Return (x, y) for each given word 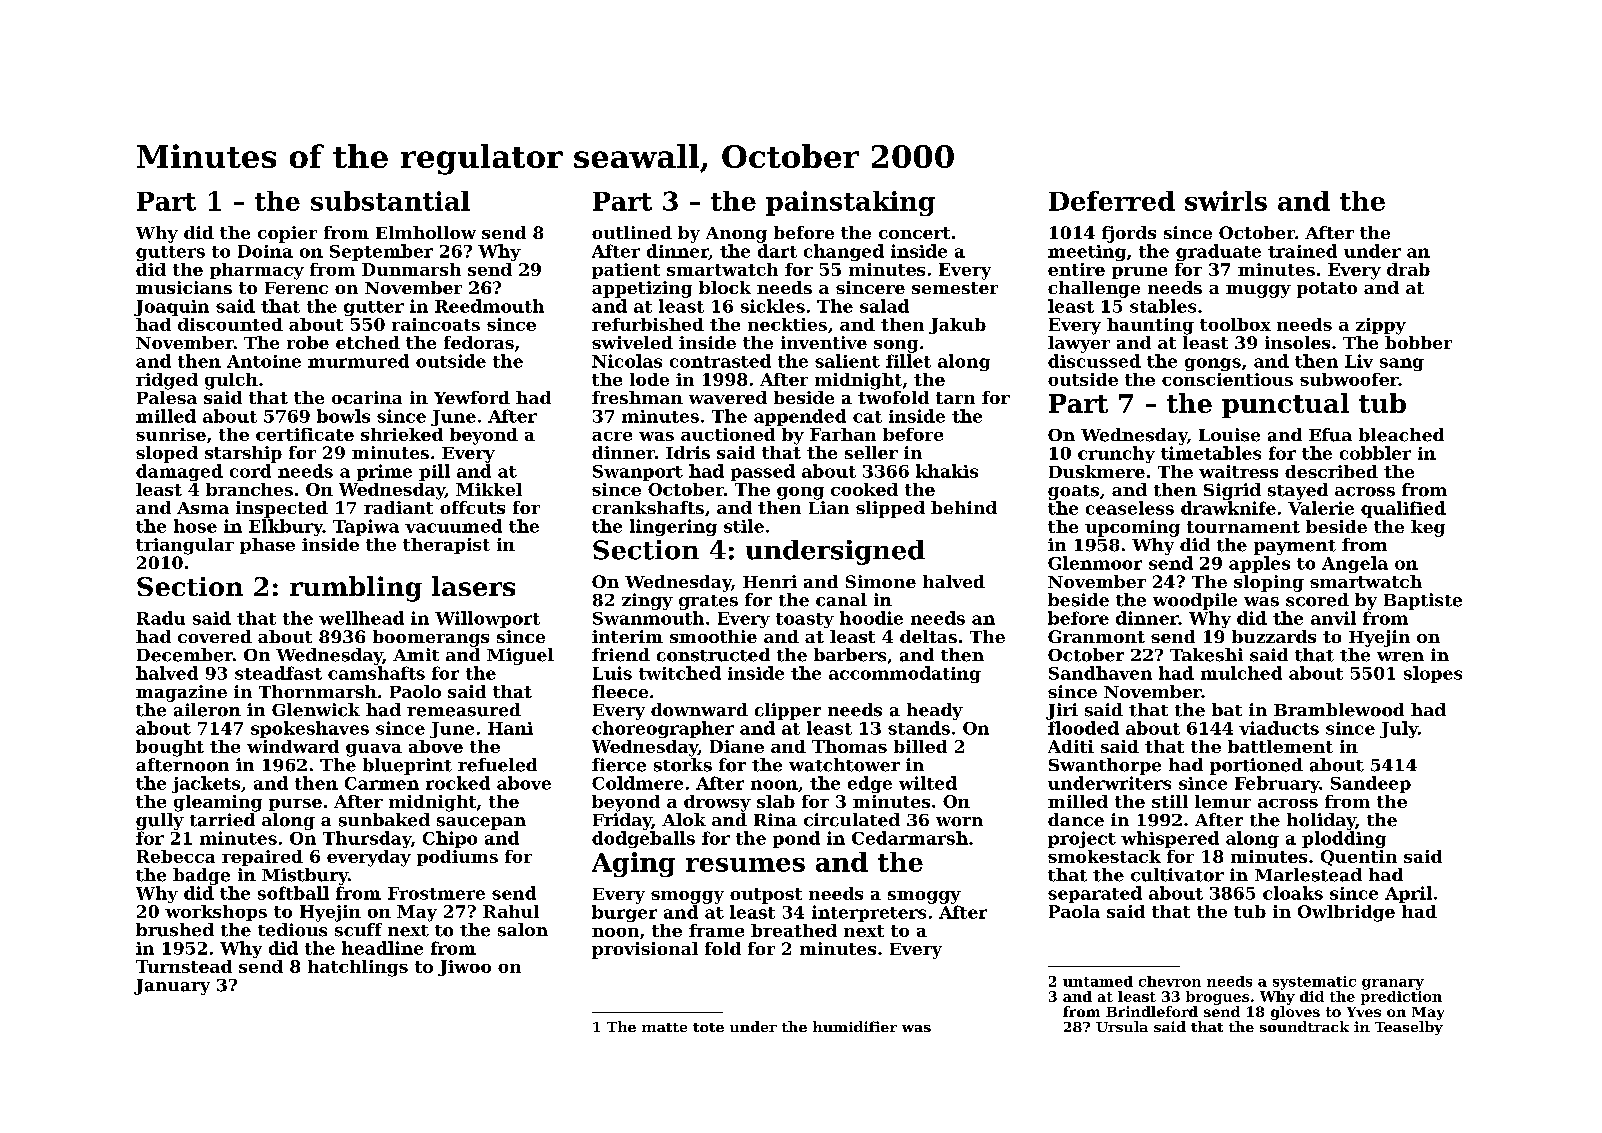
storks (683, 765)
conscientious (1227, 379)
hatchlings (358, 968)
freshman (637, 397)
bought (170, 748)
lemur (1223, 801)
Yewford (472, 397)
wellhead (361, 618)
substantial (390, 201)
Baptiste (1423, 601)
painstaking (850, 203)
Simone (881, 581)
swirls (1226, 201)
